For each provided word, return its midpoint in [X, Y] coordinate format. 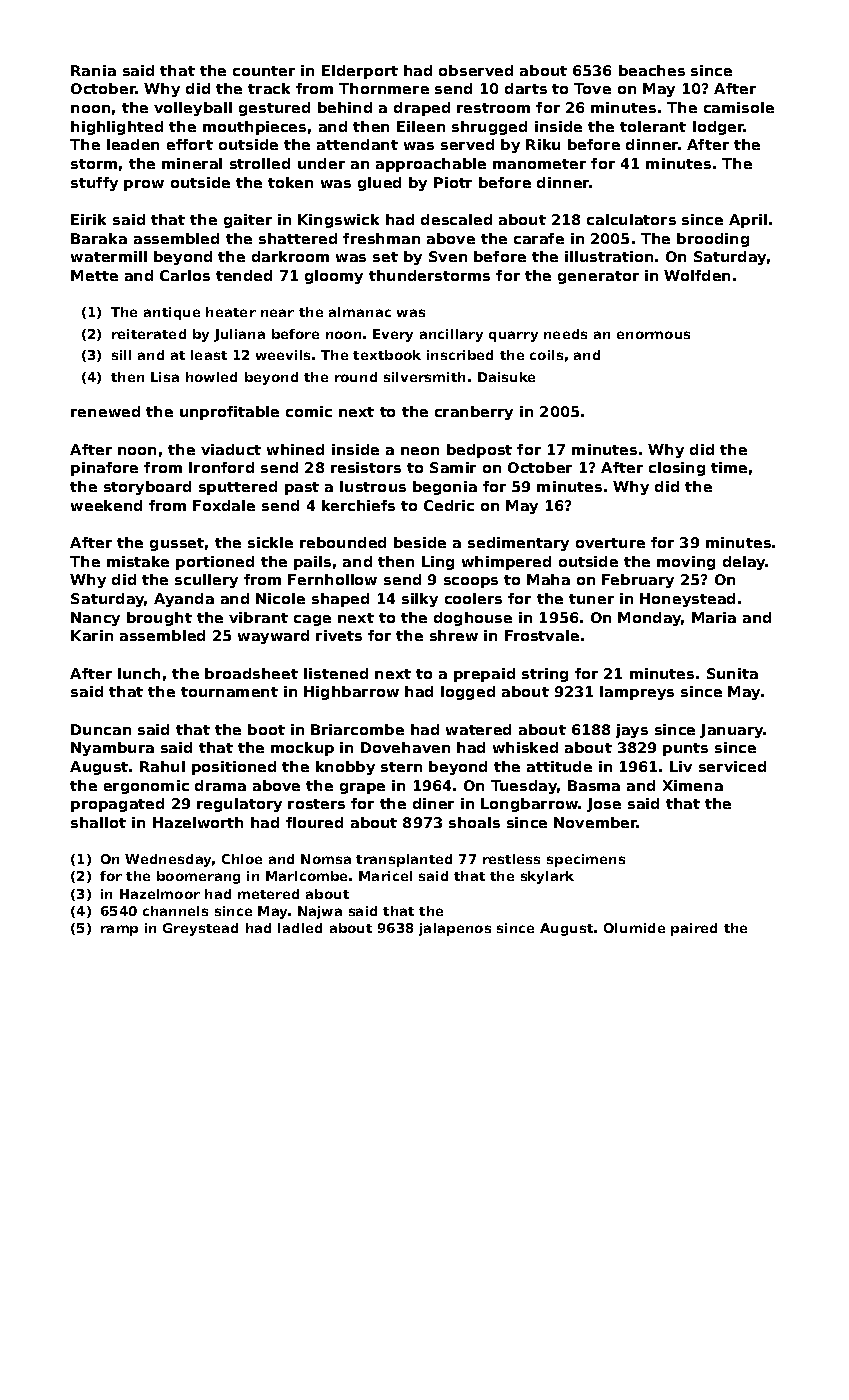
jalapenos [455, 929]
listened [336, 673]
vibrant [258, 617]
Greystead [200, 929]
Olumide [634, 928]
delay [744, 563]
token [290, 182]
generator [598, 277]
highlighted [117, 128]
